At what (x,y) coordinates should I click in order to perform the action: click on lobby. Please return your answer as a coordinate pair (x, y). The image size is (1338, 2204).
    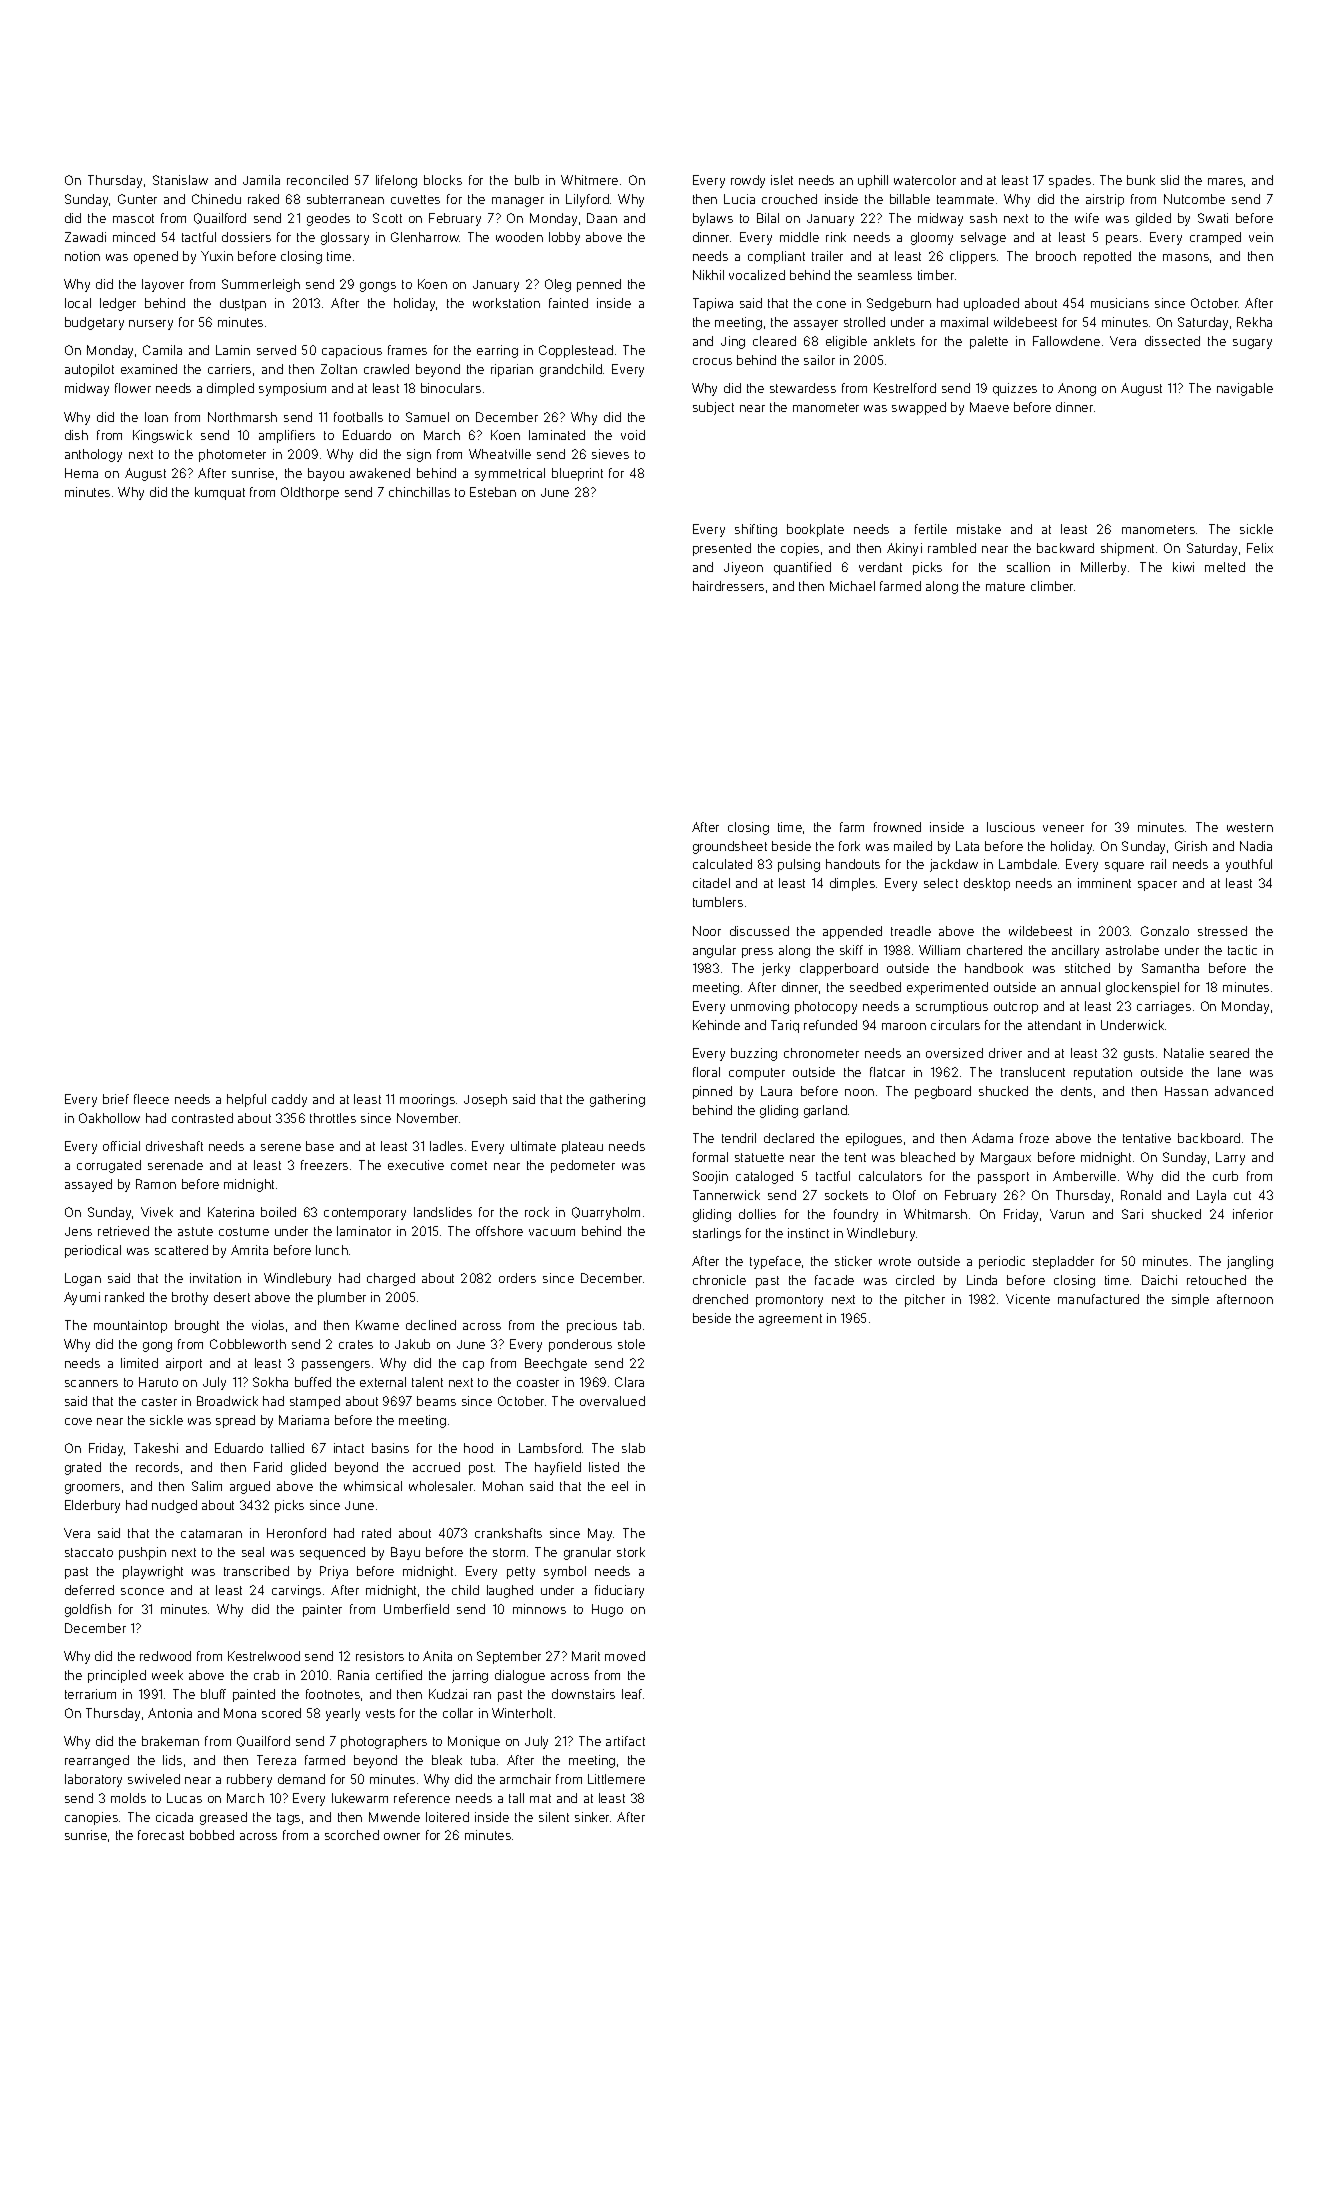
    Looking at the image, I should click on (564, 238).
